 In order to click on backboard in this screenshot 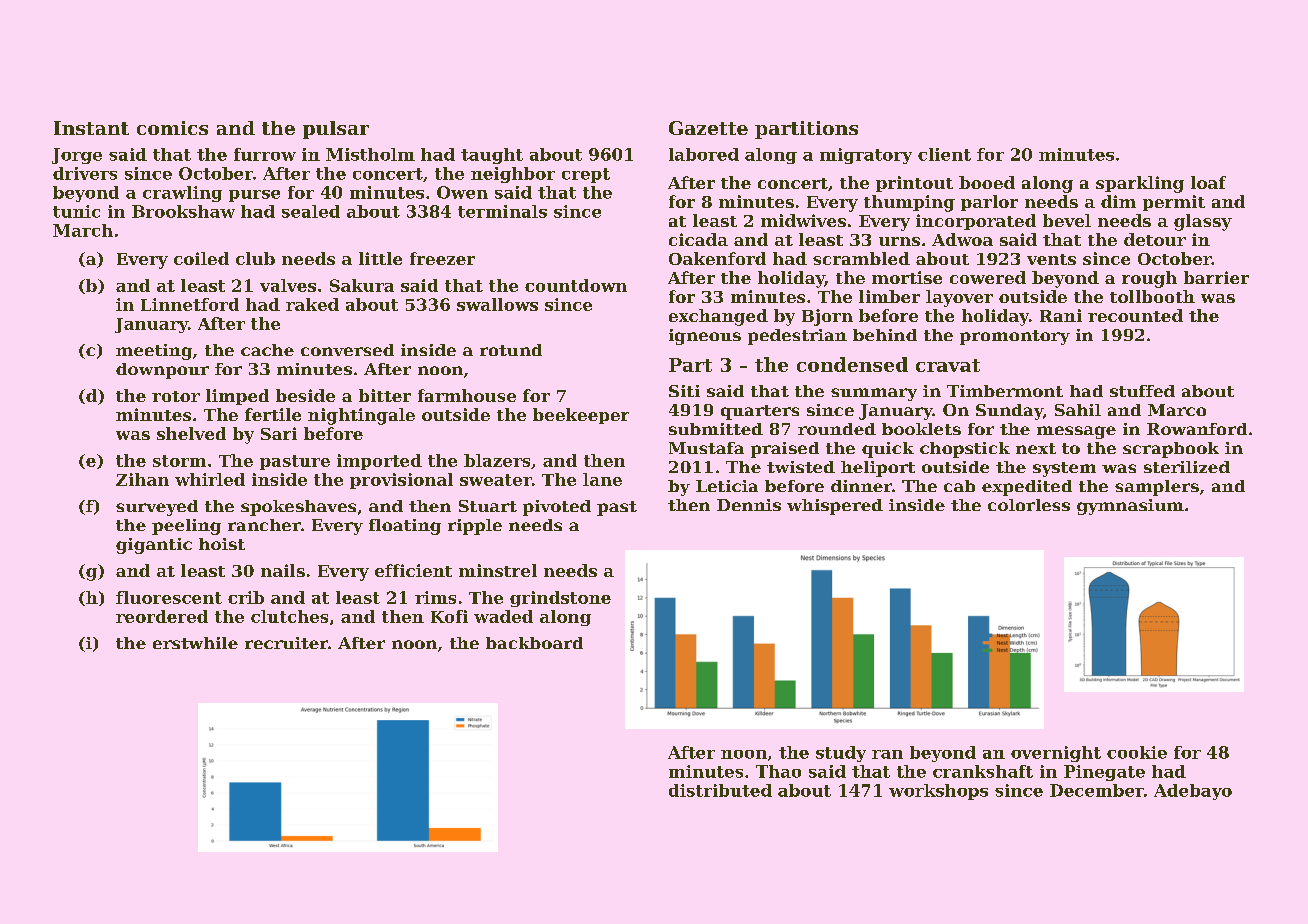, I will do `click(534, 643)`.
